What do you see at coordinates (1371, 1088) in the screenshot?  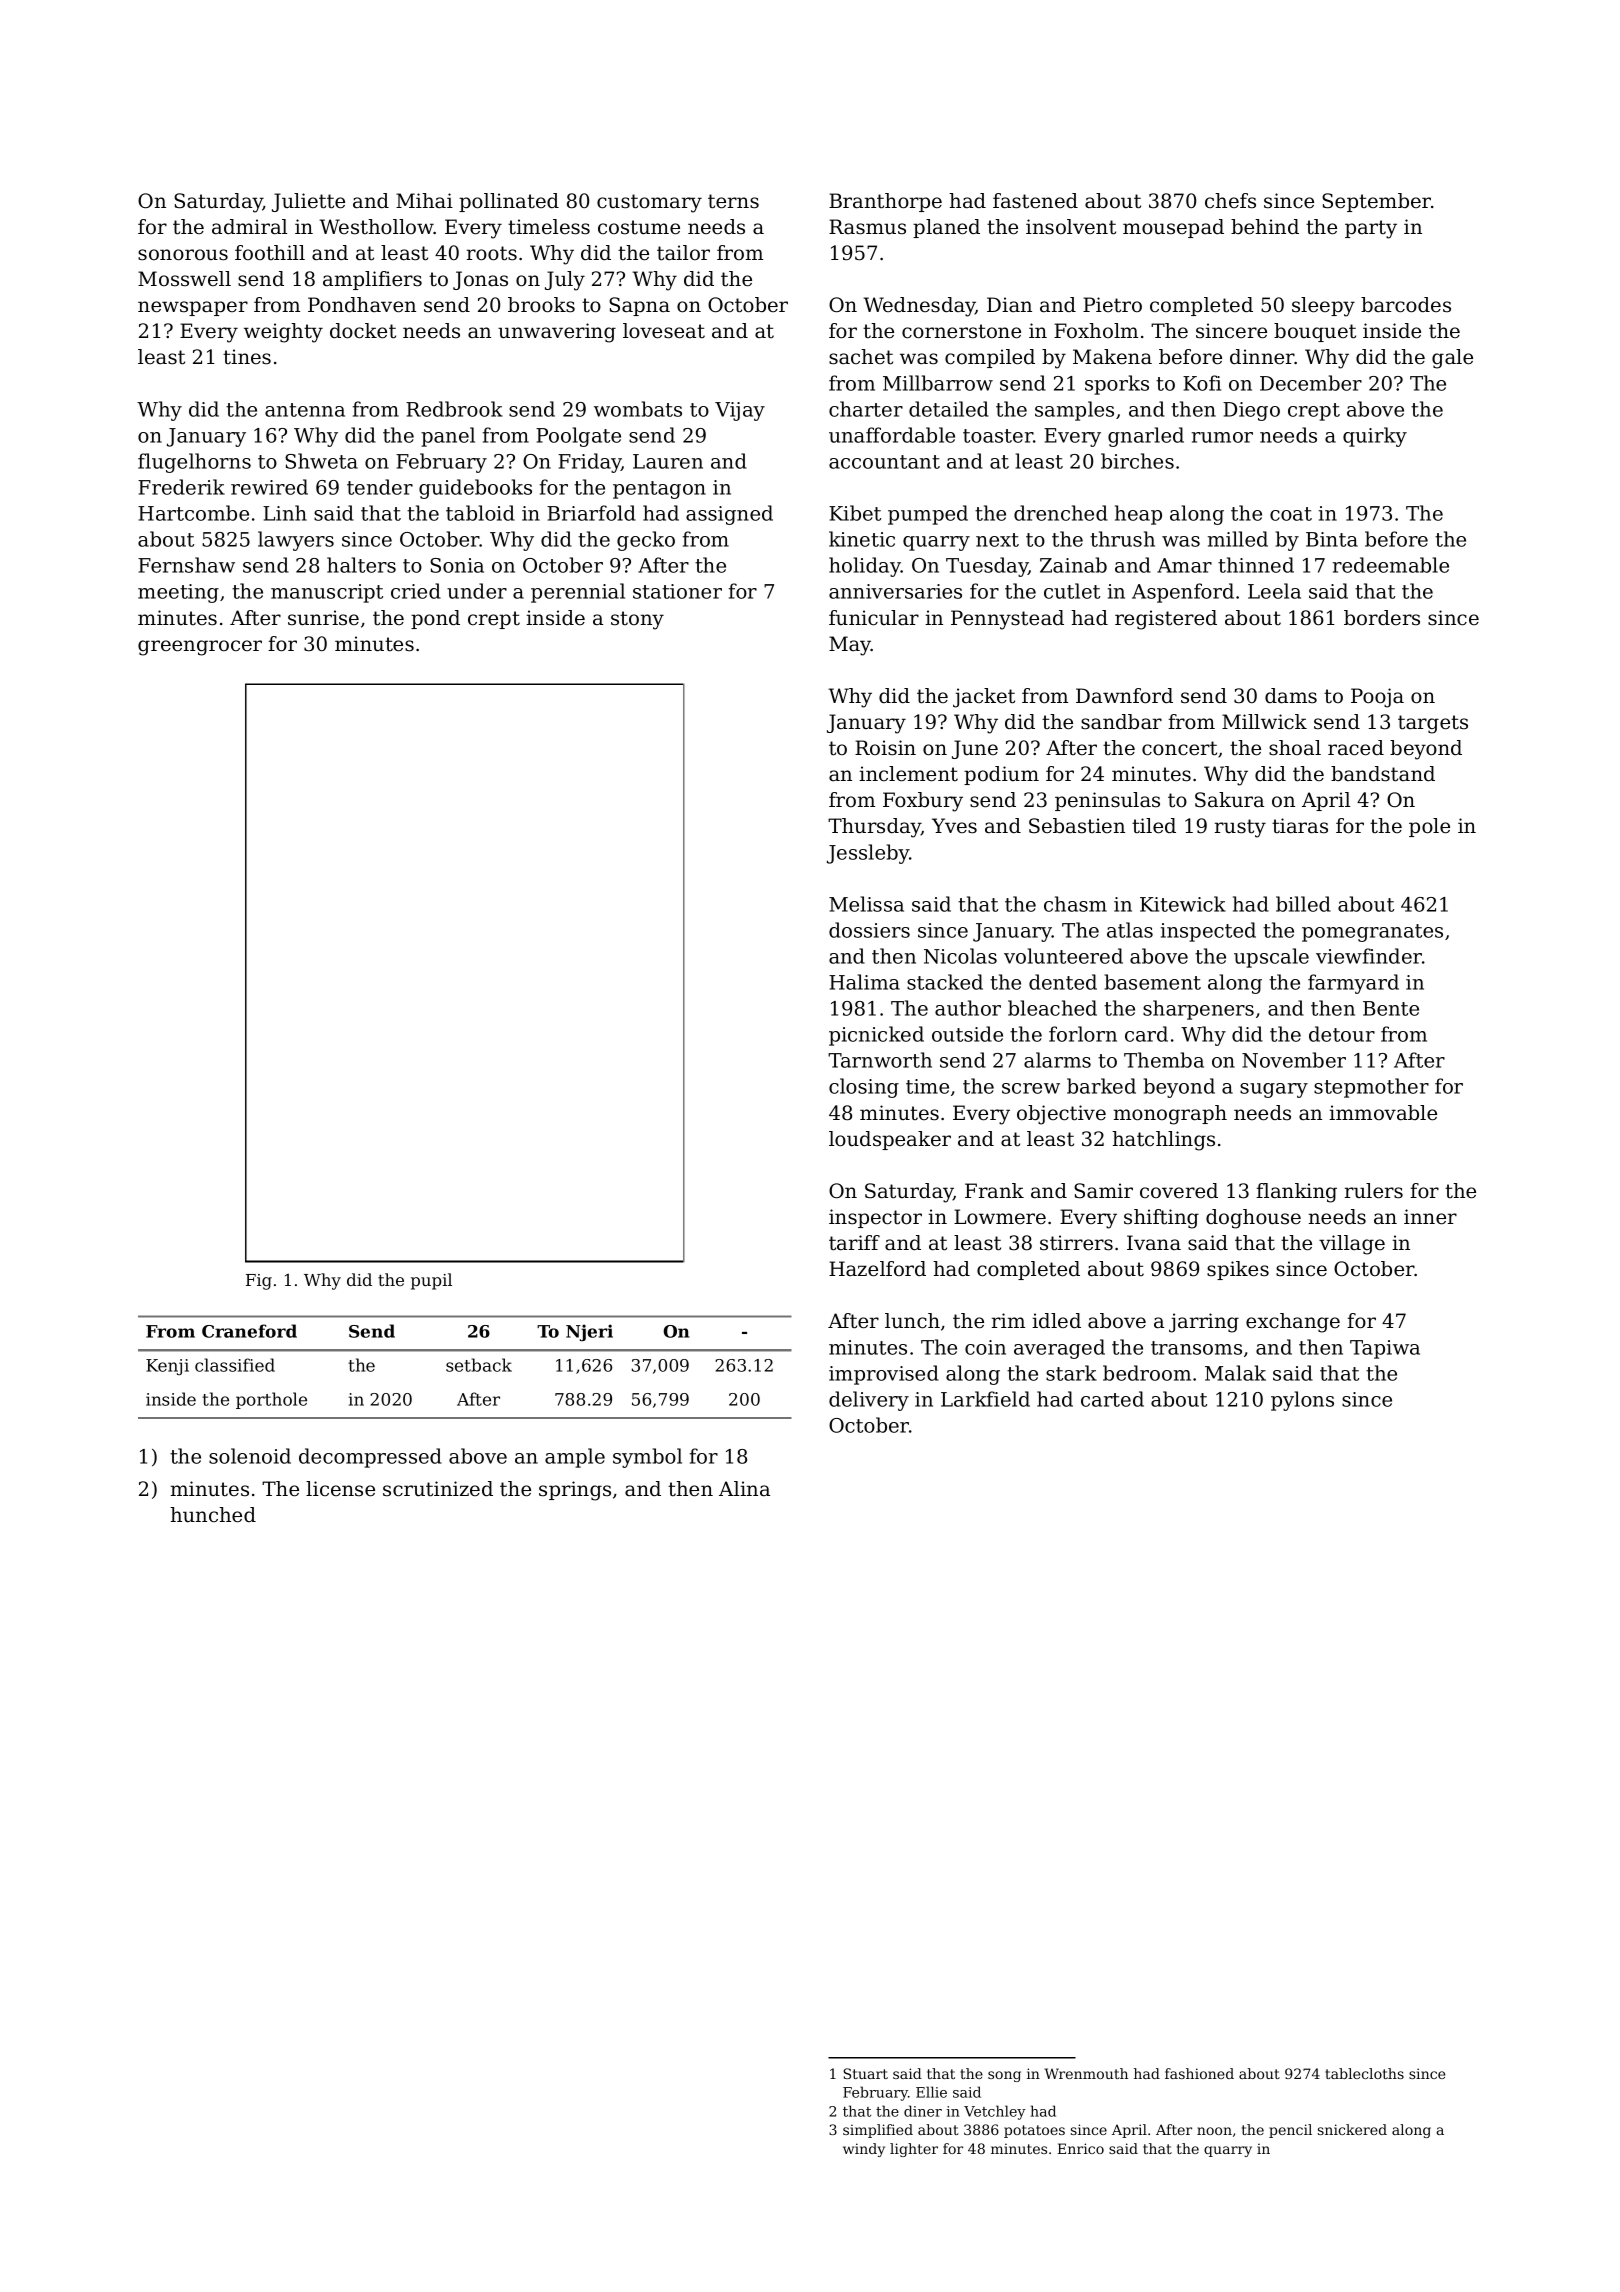 I see `stepmother` at bounding box center [1371, 1088].
